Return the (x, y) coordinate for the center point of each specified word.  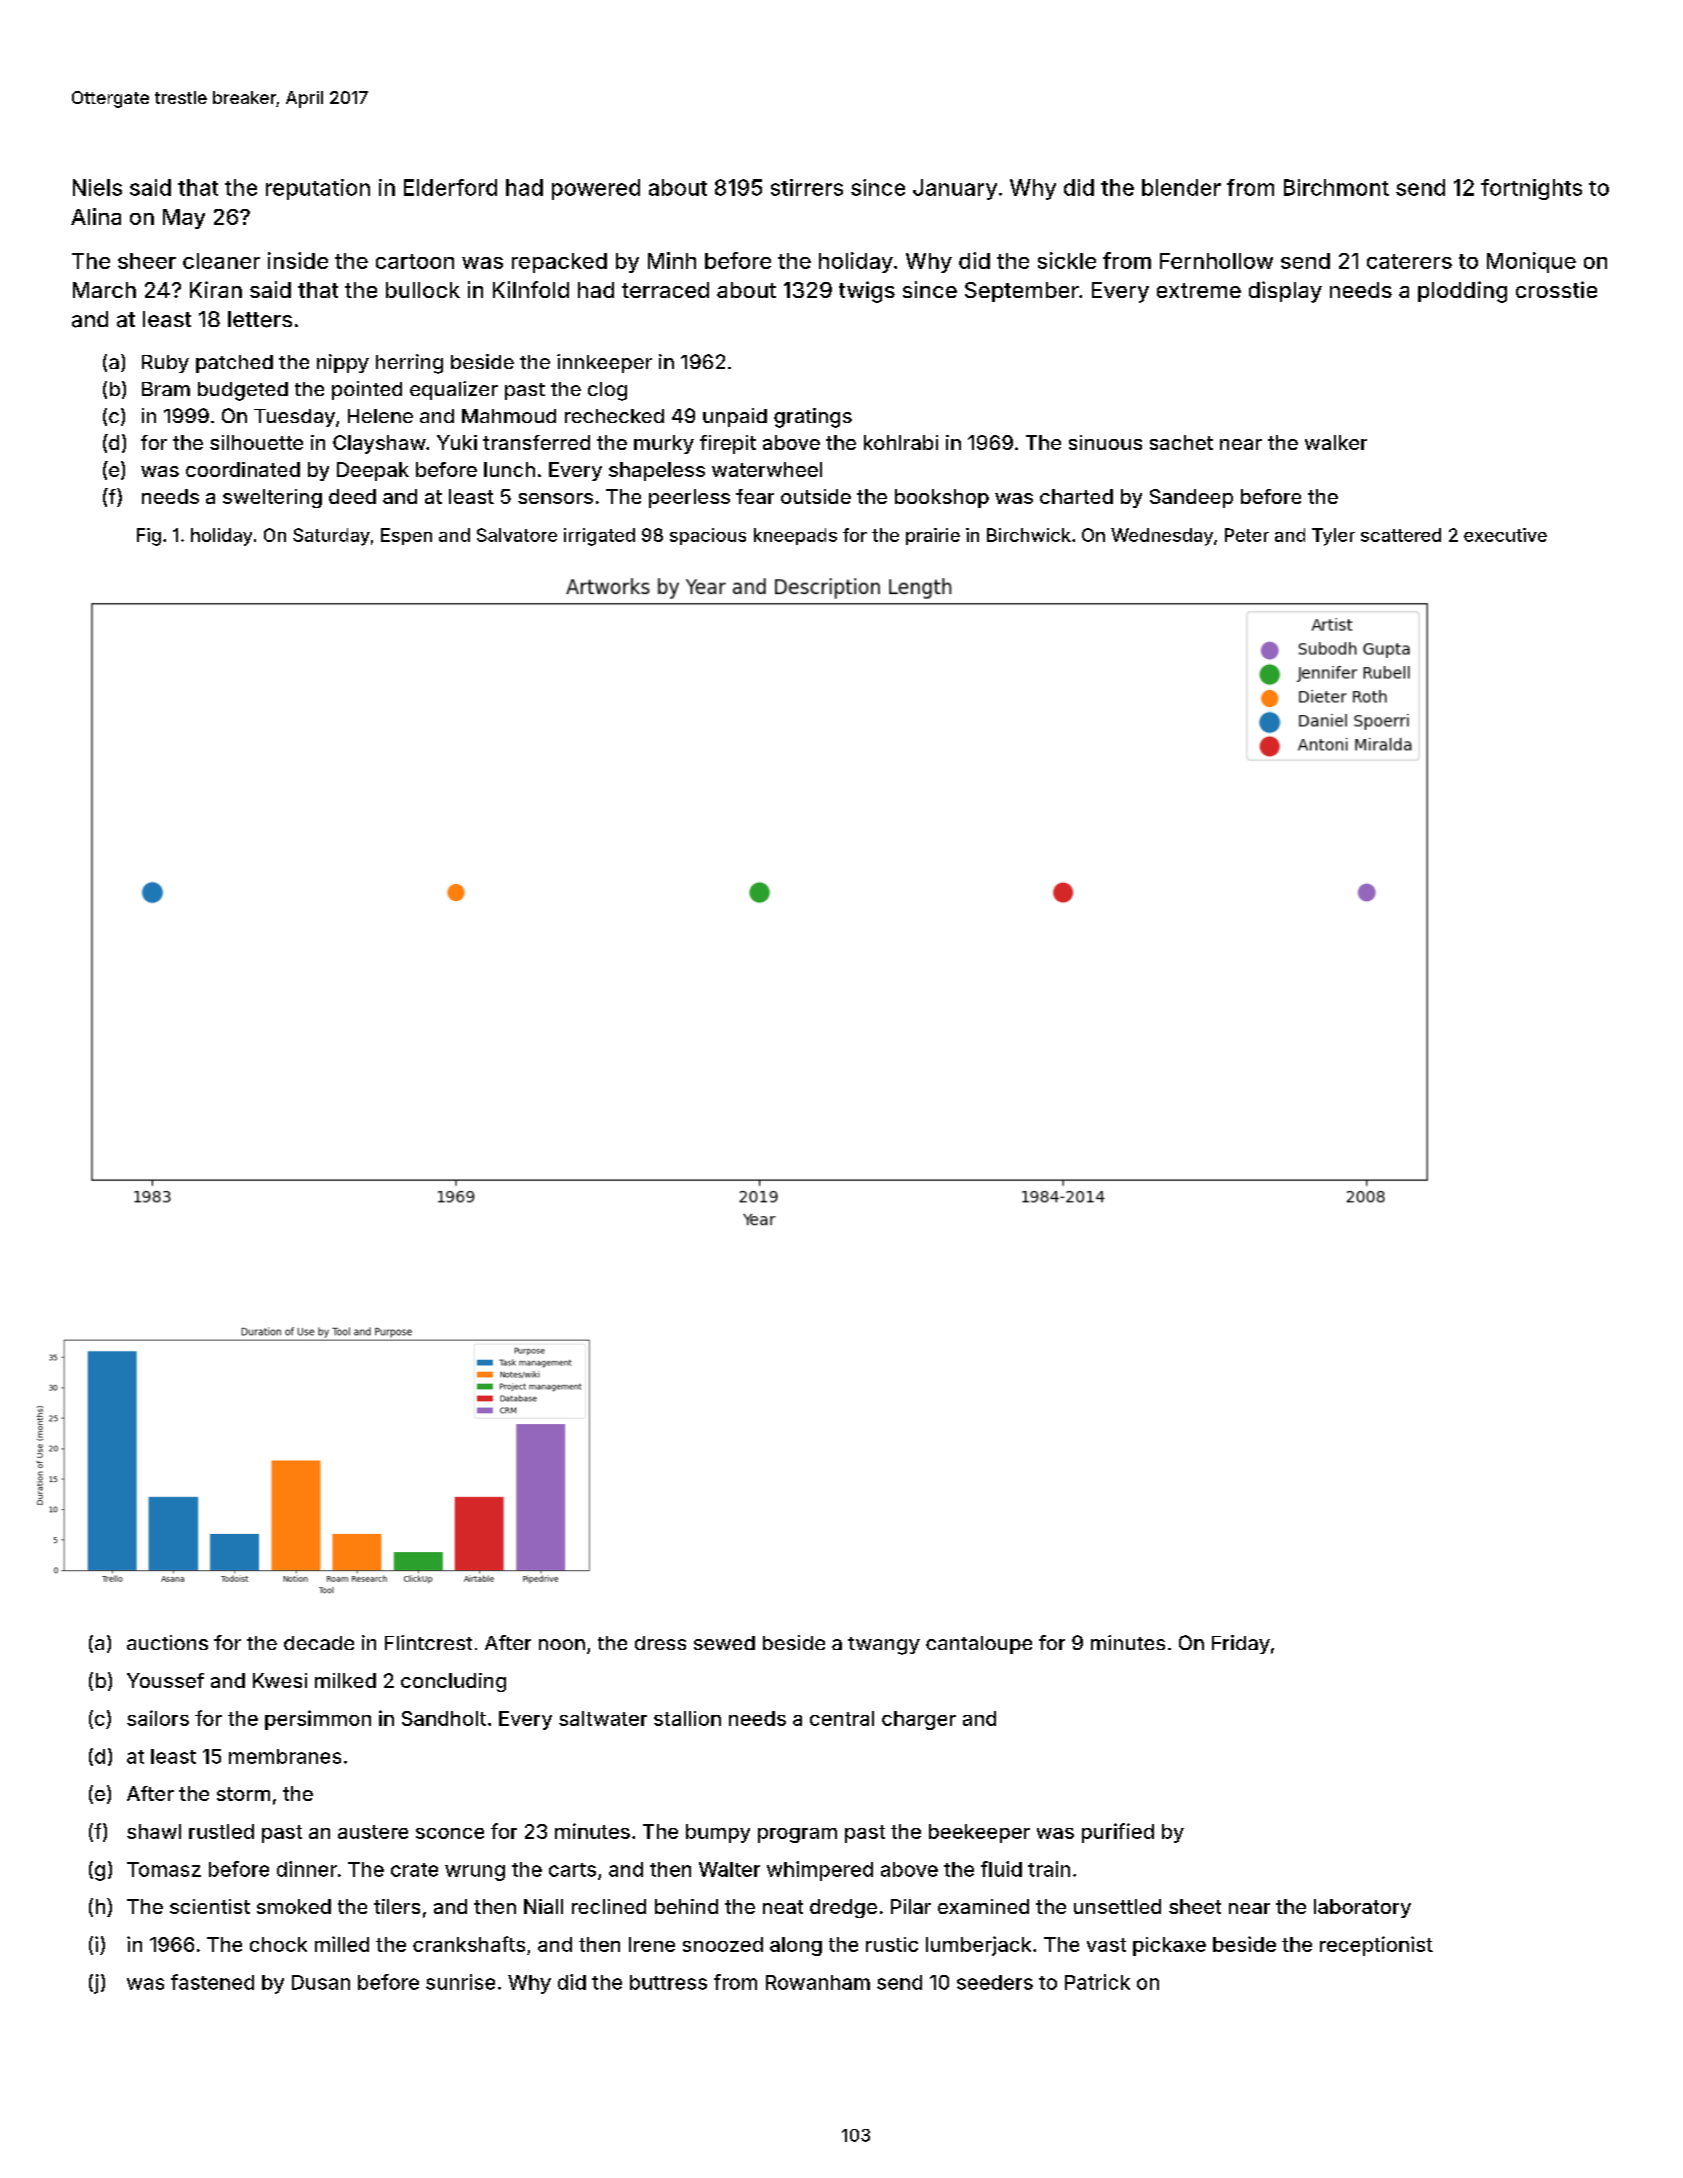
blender (1181, 187)
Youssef (165, 1680)
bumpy (718, 1833)
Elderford (450, 187)
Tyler (1333, 537)
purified (1118, 1833)
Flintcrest (428, 1642)
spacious (708, 536)
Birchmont (1336, 187)
